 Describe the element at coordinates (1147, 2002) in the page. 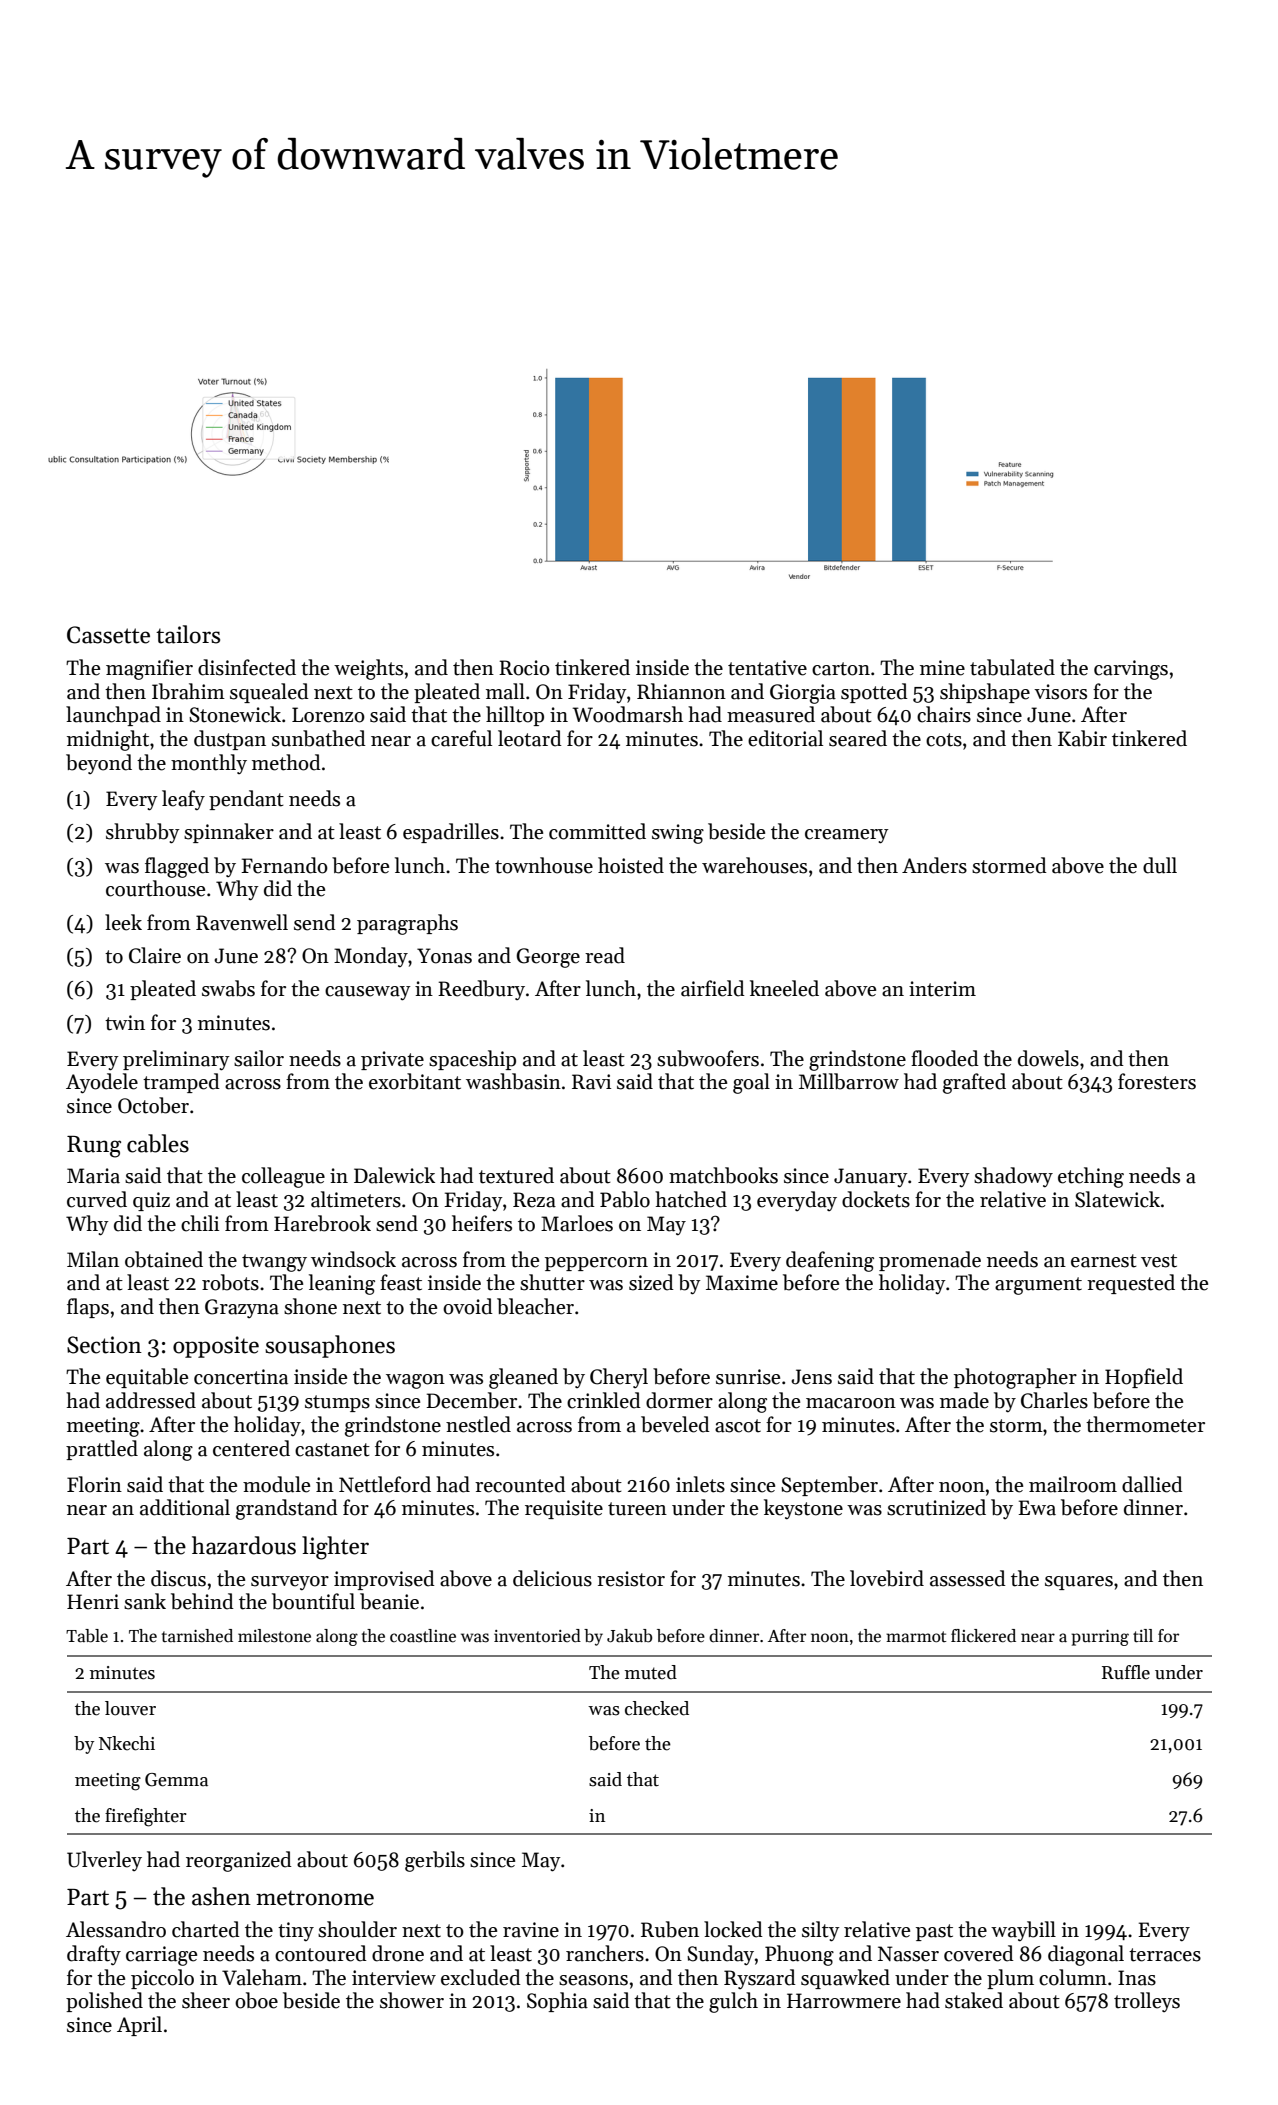

I see `trolleys` at that location.
